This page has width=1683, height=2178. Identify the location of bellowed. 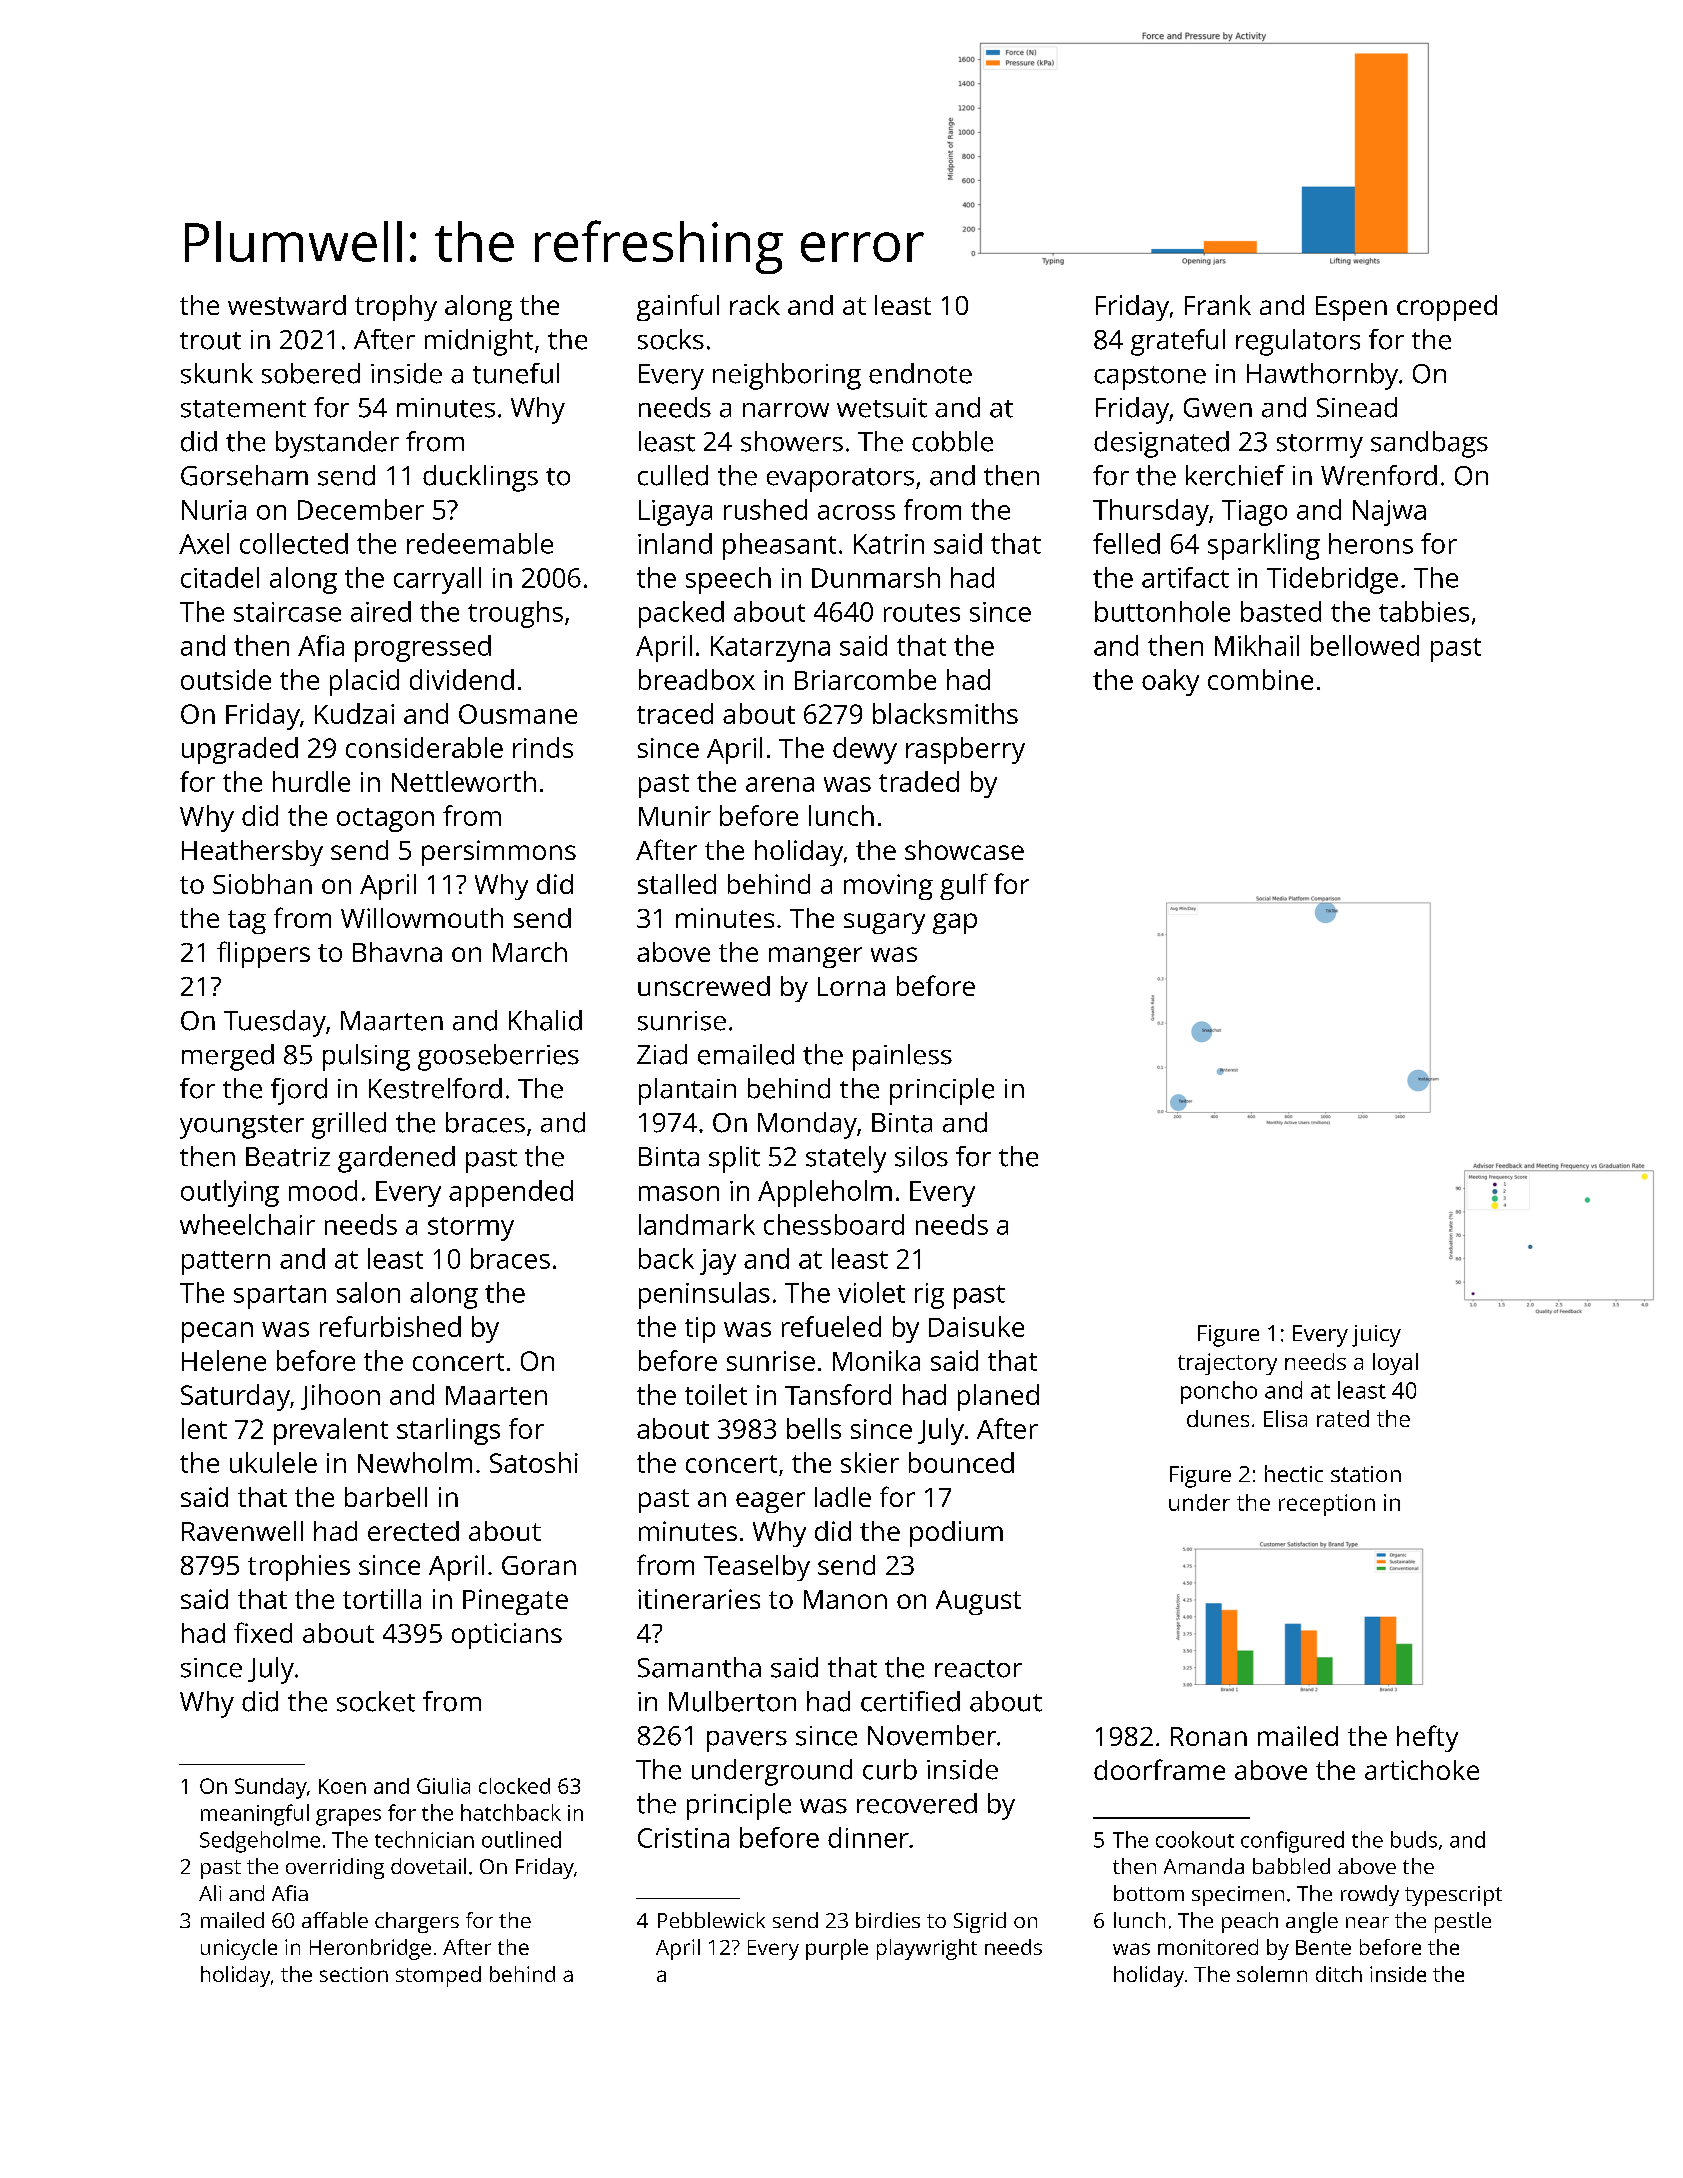
(1365, 645).
